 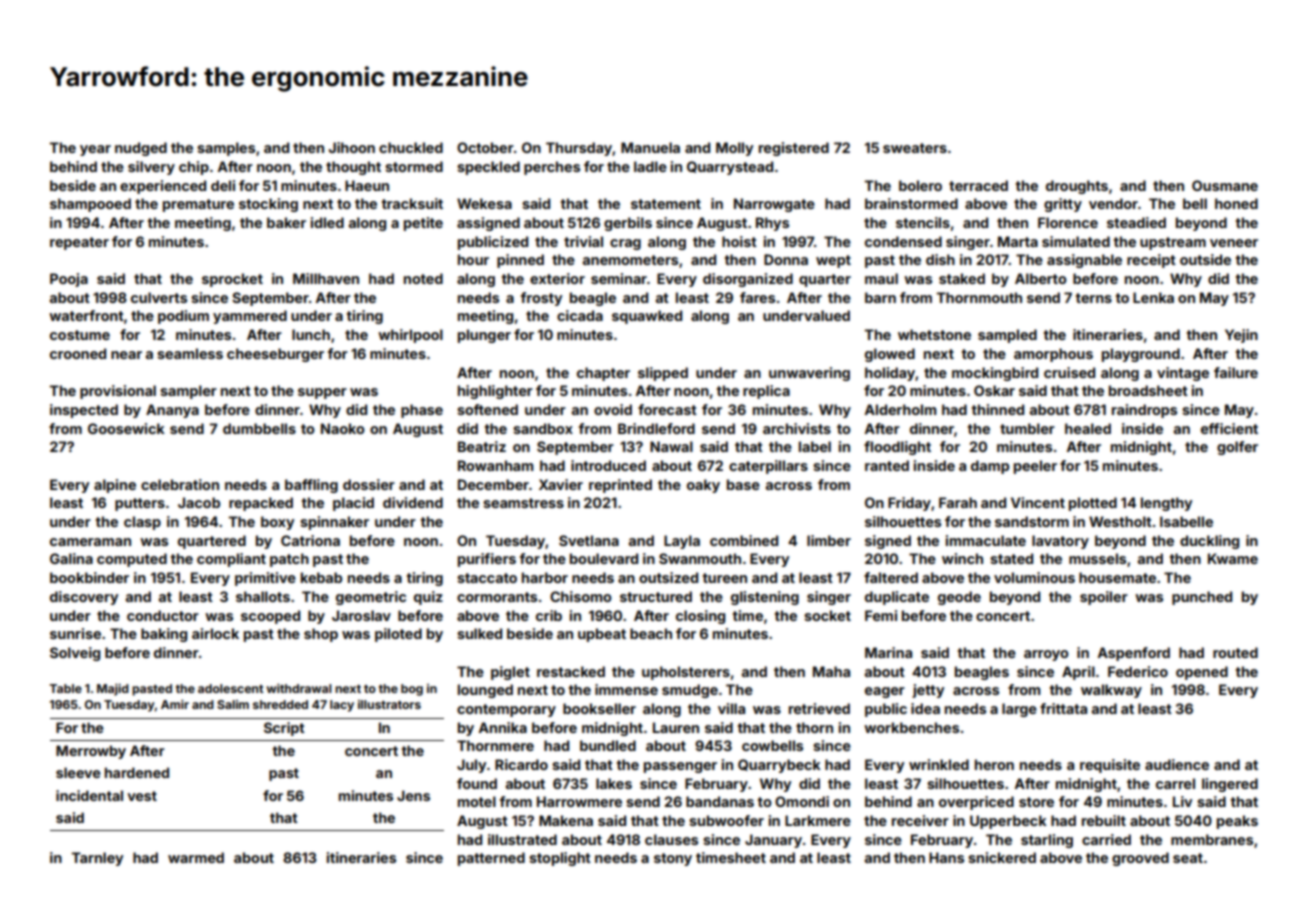 I want to click on samples, so click(x=226, y=149).
